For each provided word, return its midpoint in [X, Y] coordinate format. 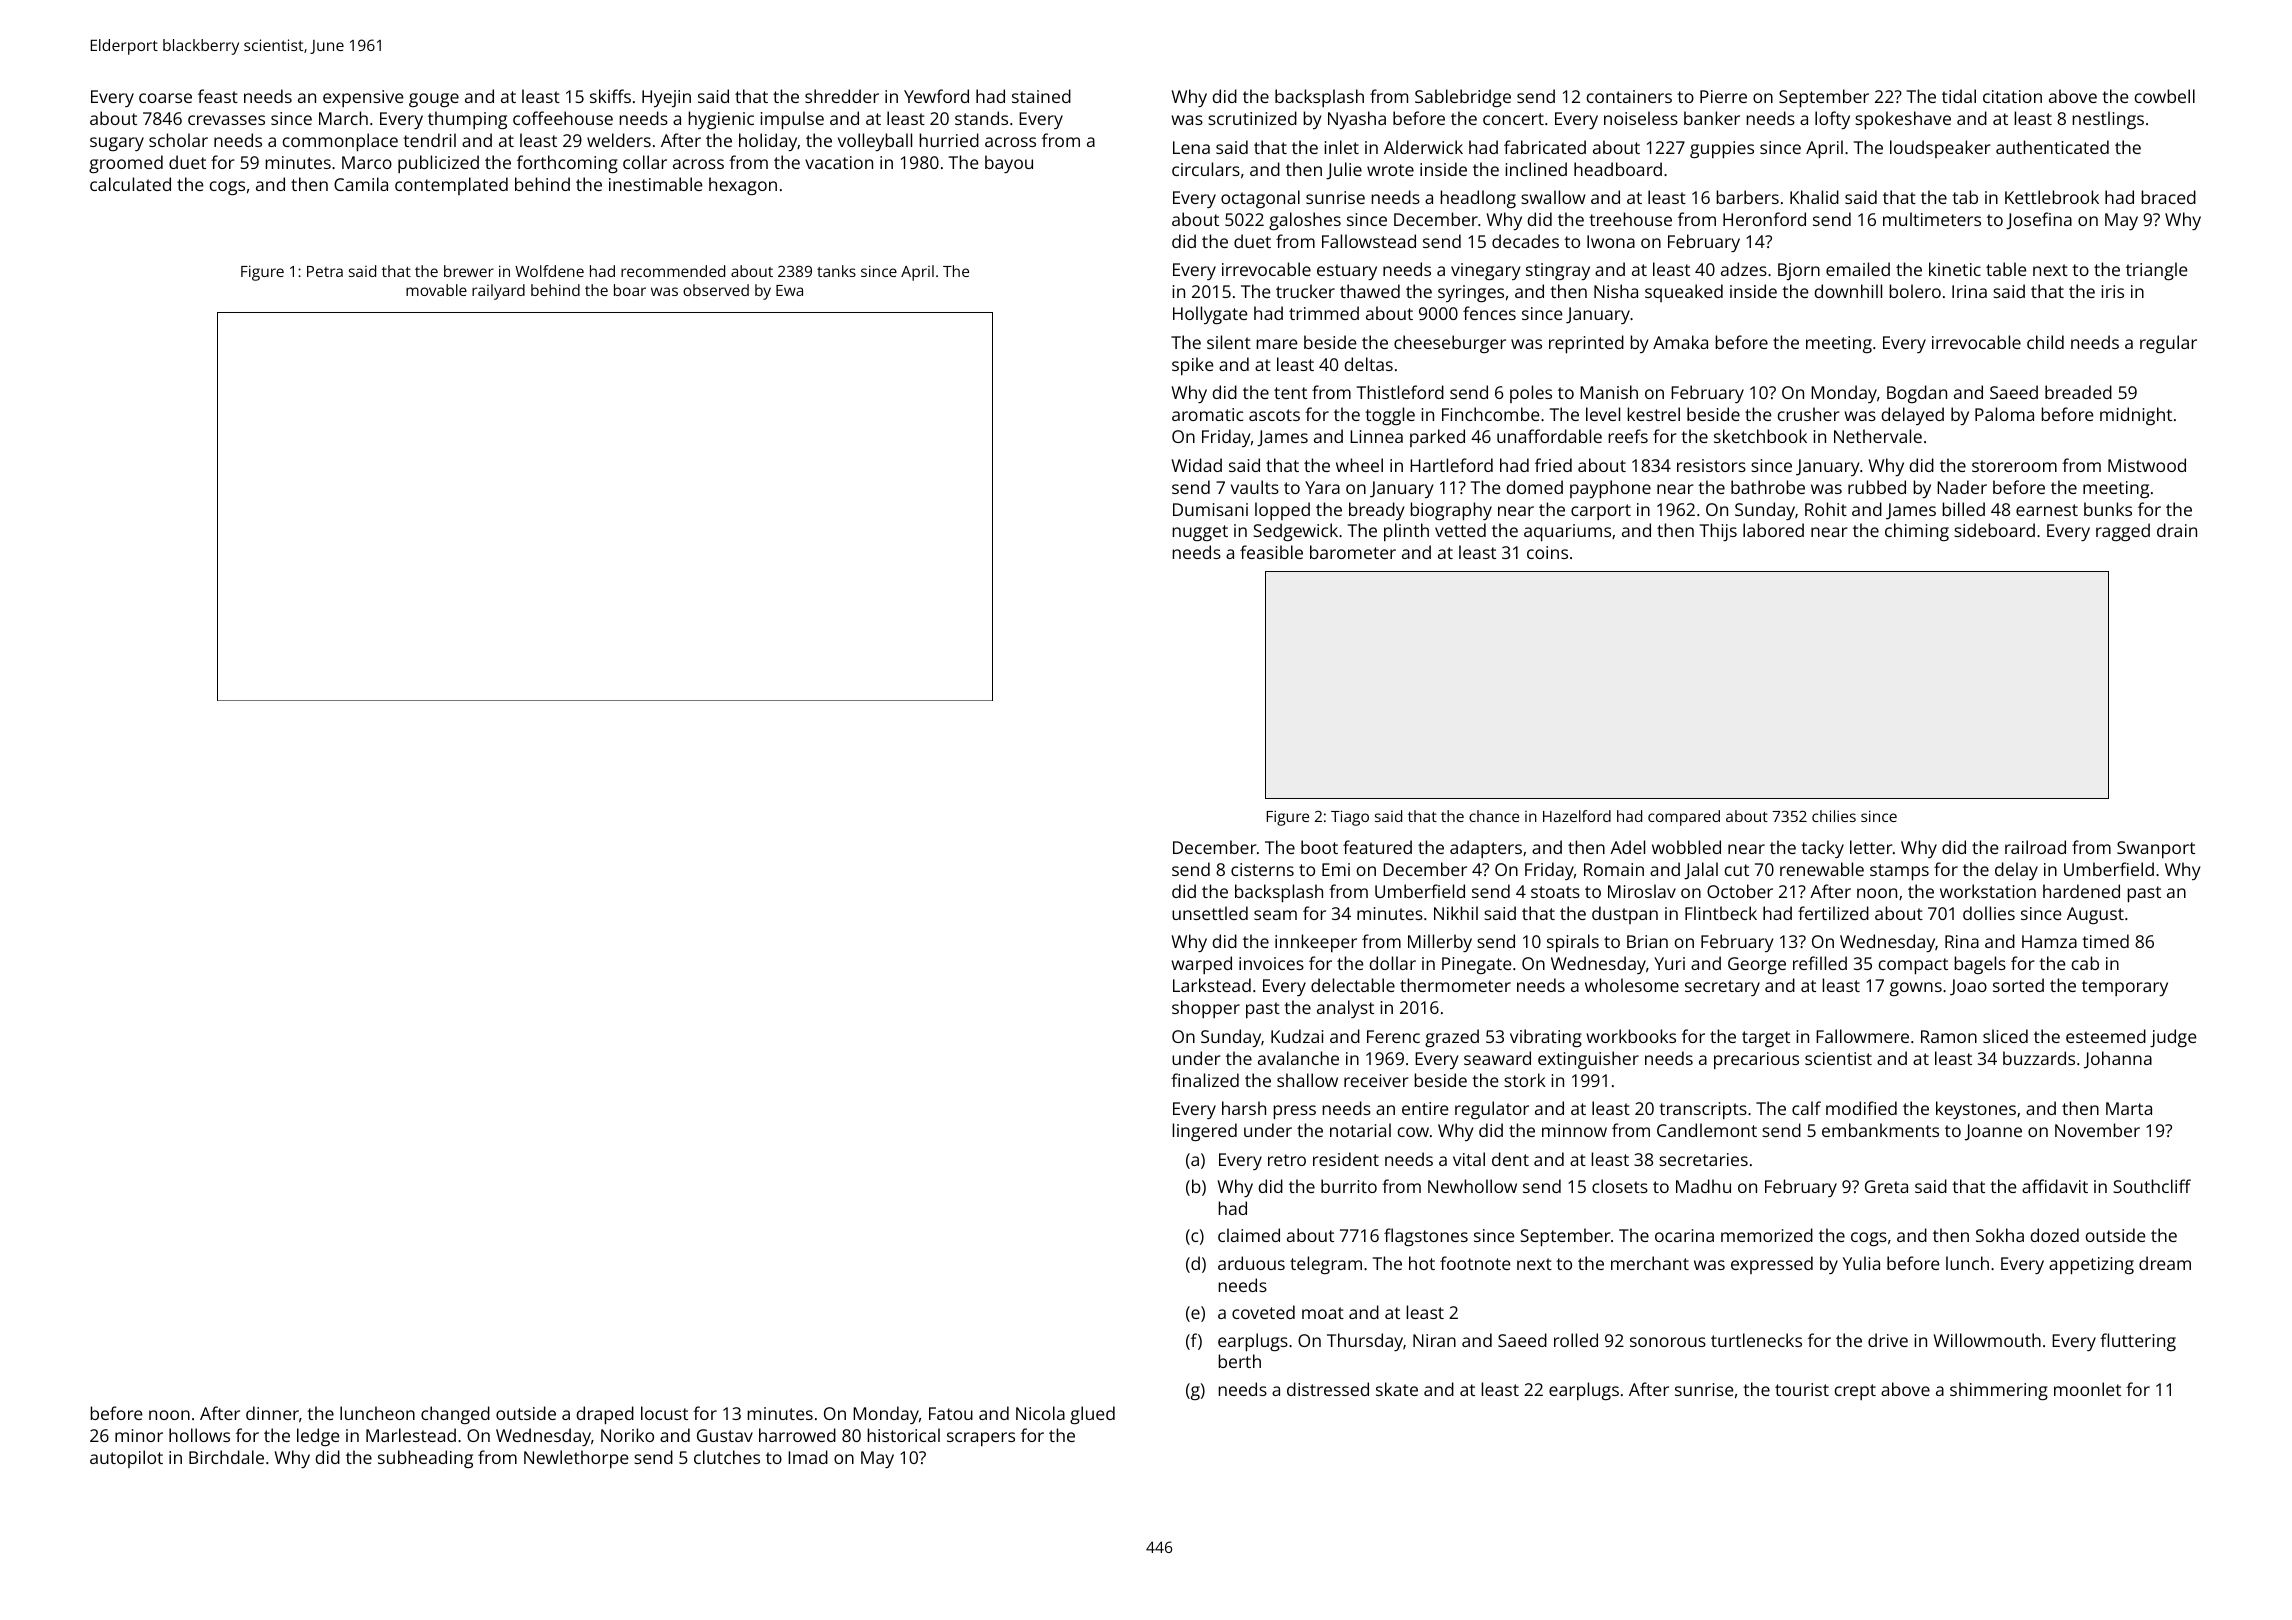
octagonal [1260, 199]
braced [2168, 197]
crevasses [226, 120]
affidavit [2055, 1186]
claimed [1249, 1235]
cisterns [1262, 869]
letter [1871, 847]
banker [1712, 118]
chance [1494, 816]
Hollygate [1210, 315]
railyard [498, 292]
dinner [272, 1413]
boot [1319, 847]
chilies [1834, 816]
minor [139, 1435]
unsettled [1210, 913]
